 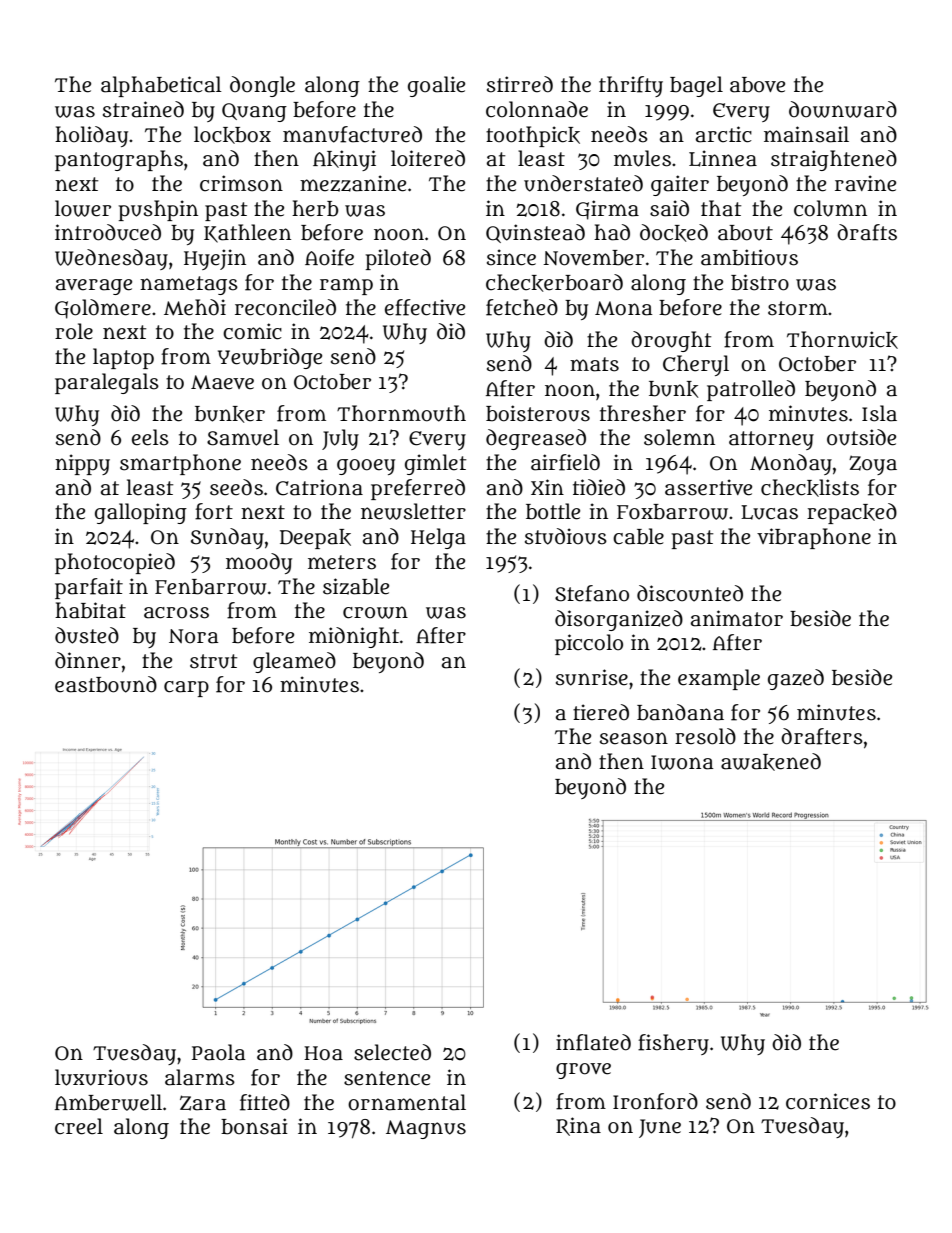 What do you see at coordinates (143, 109) in the screenshot?
I see `strained` at bounding box center [143, 109].
